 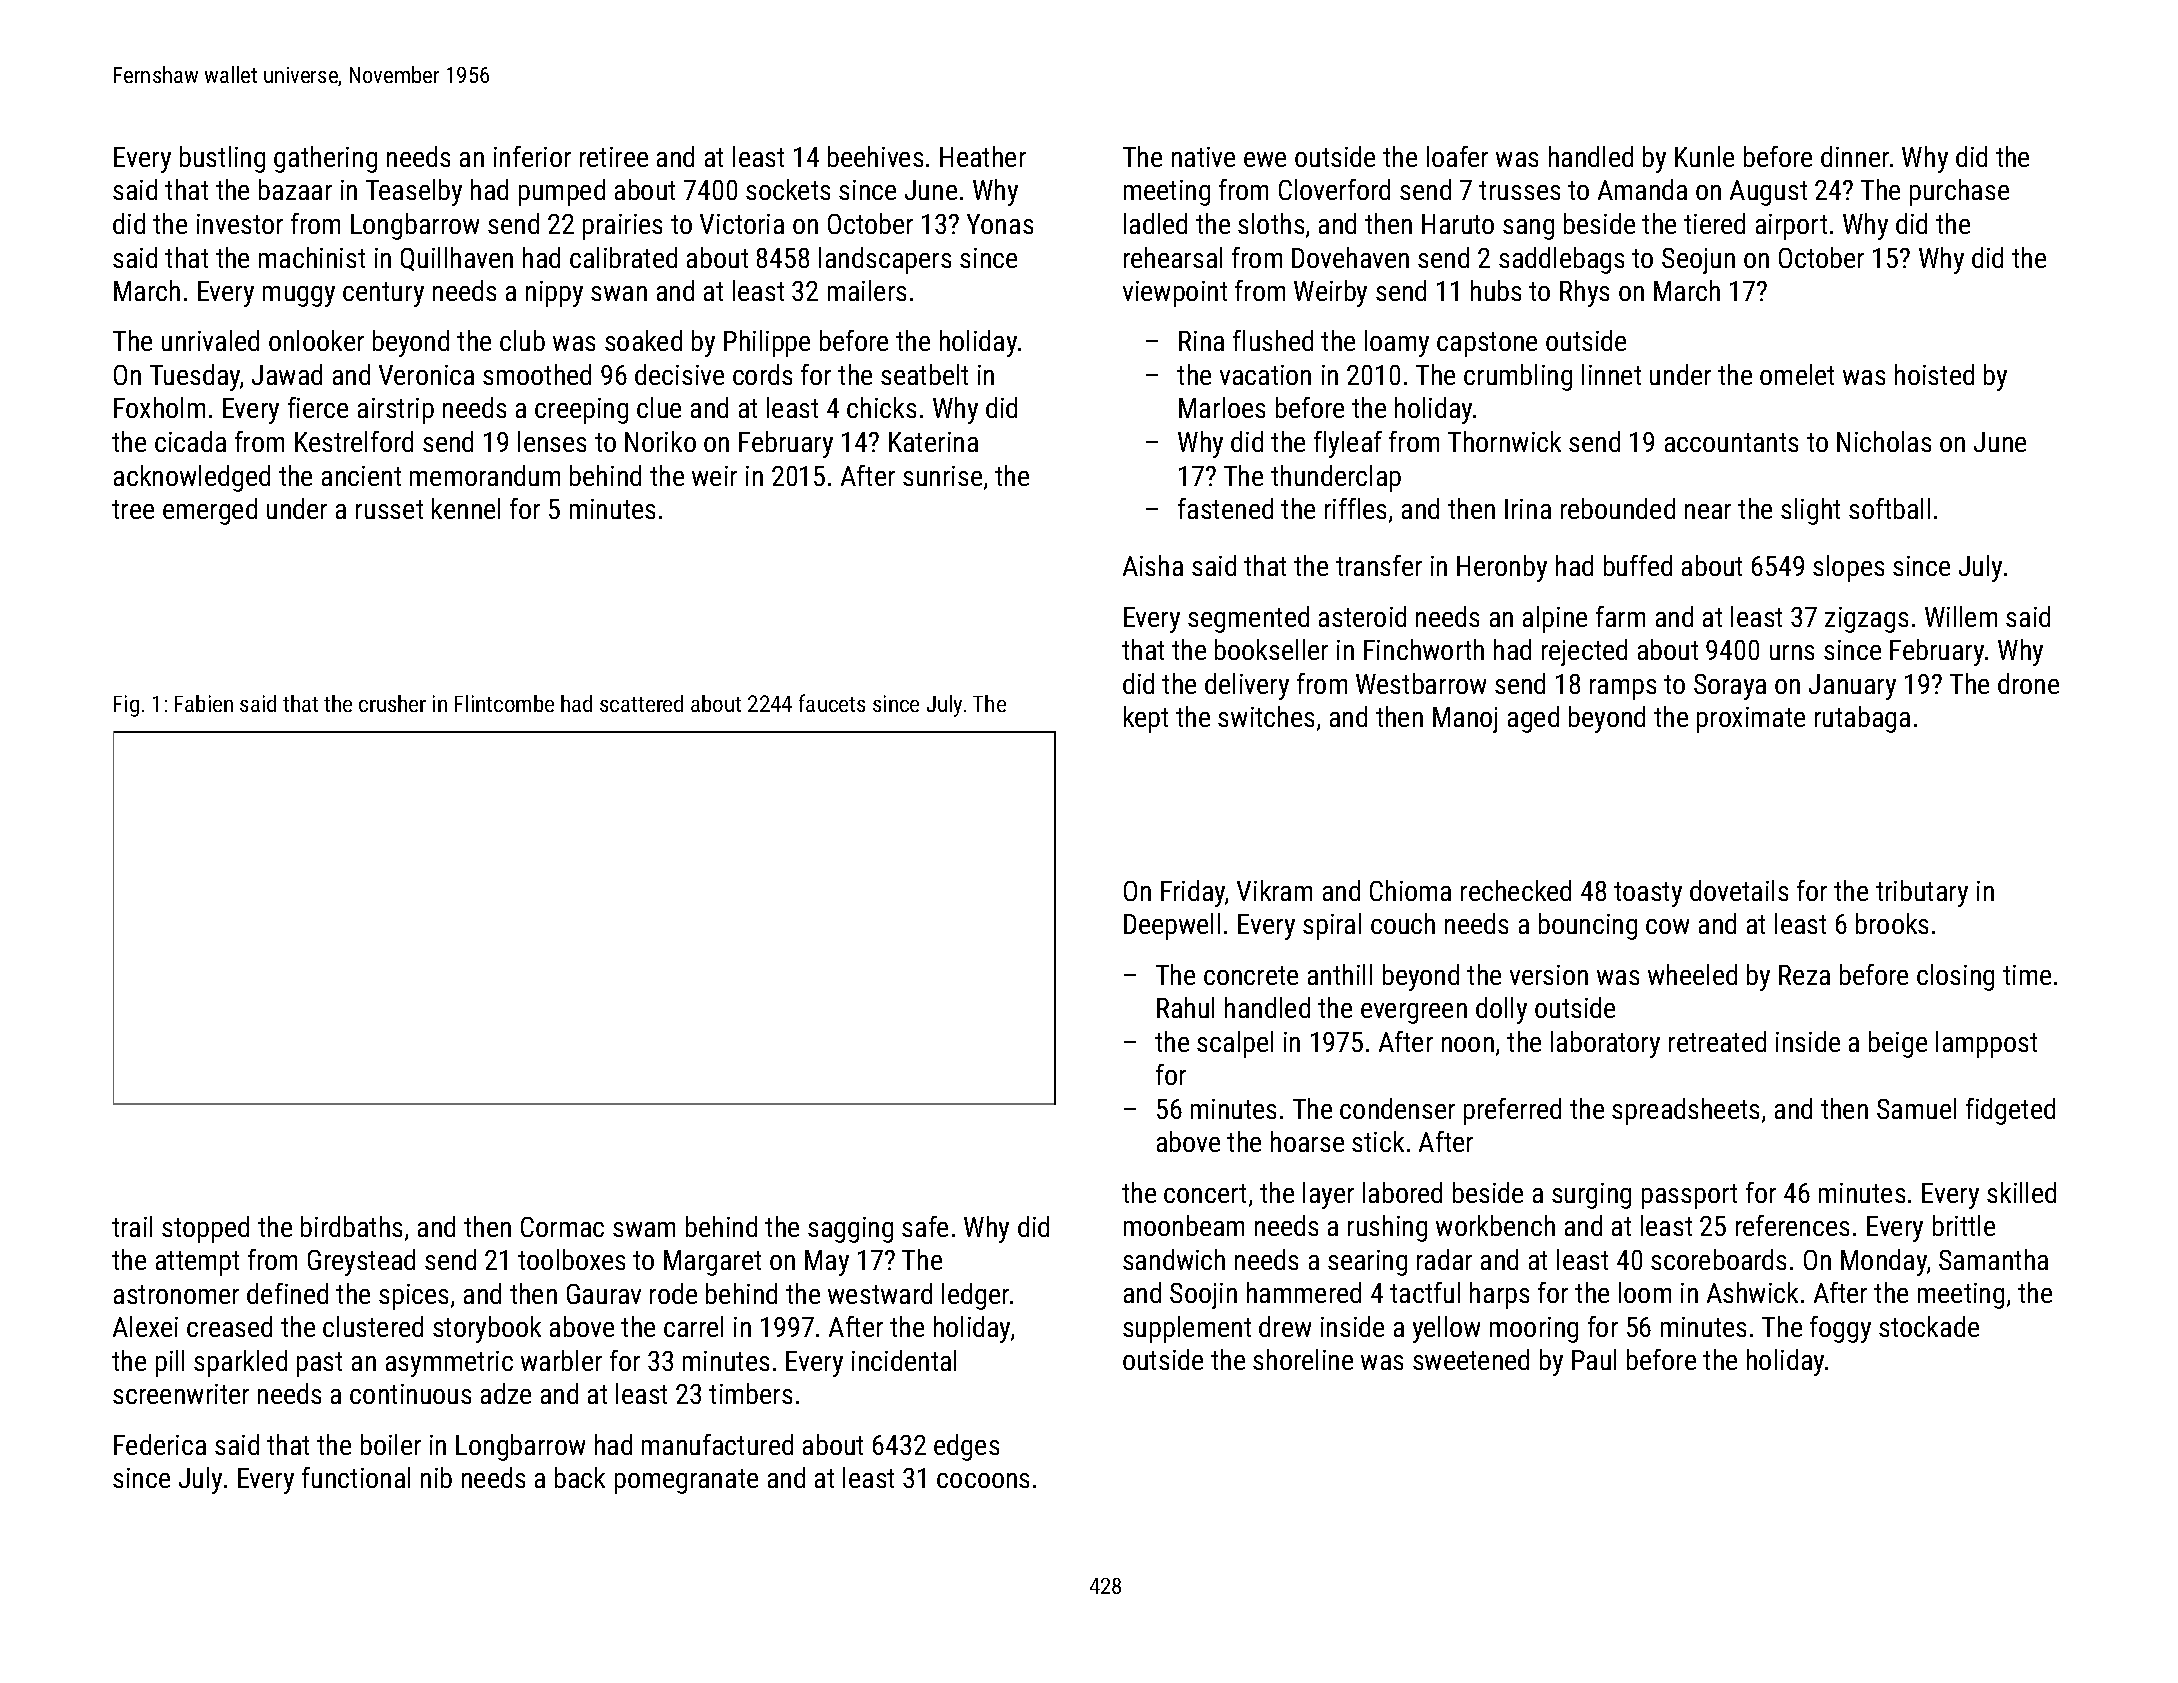 What do you see at coordinates (1328, 1195) in the page?
I see `layer` at bounding box center [1328, 1195].
